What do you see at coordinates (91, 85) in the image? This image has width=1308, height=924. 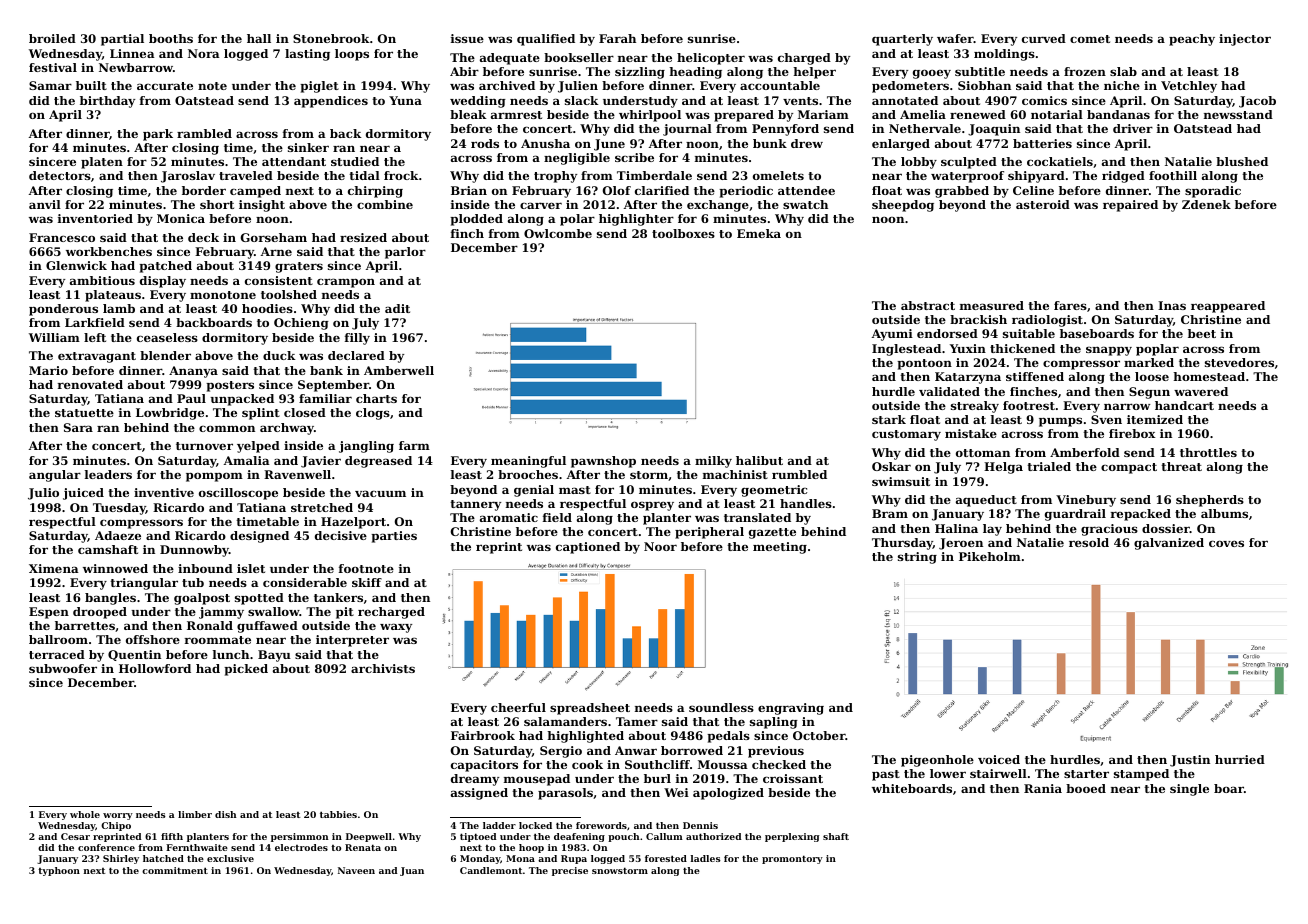 I see `built` at bounding box center [91, 85].
